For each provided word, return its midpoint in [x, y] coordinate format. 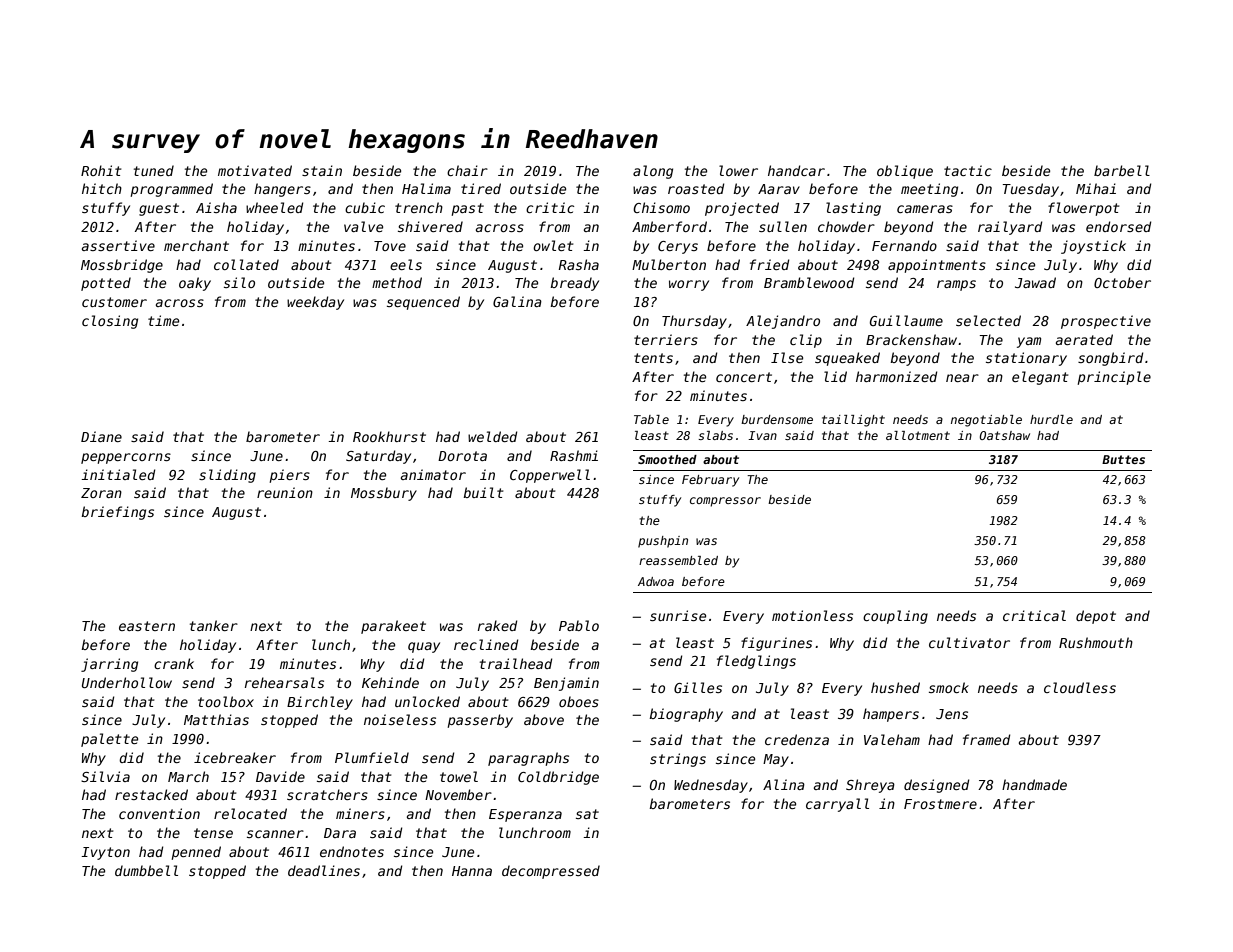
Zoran [101, 493]
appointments [937, 266]
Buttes [1123, 459]
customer [114, 302]
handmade [1034, 784]
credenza [797, 739]
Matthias [216, 719]
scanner [275, 834]
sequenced [423, 303]
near [962, 378]
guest [159, 209]
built [483, 492]
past [467, 209]
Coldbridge [558, 778]
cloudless [1080, 687]
